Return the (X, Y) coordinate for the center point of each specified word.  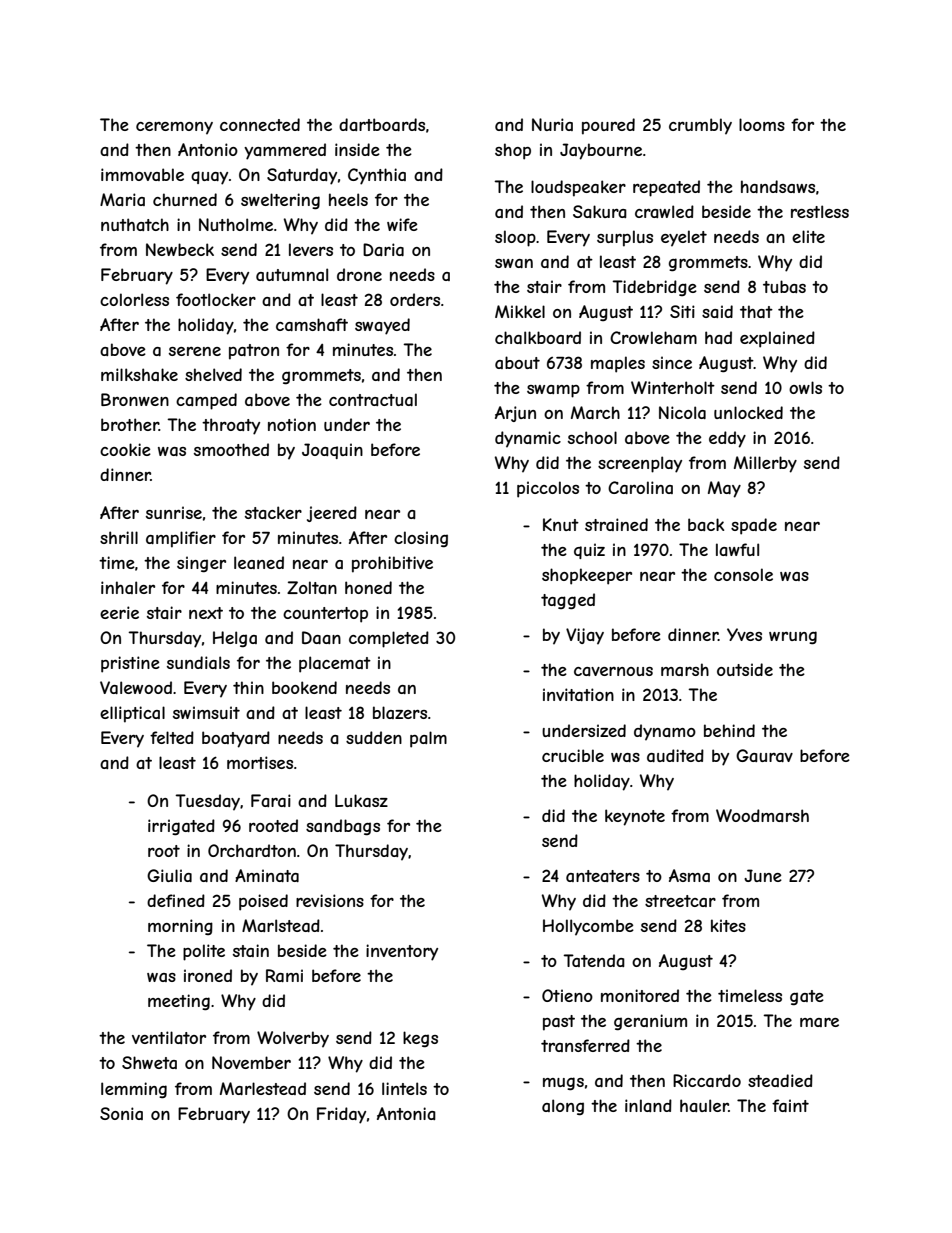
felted (172, 737)
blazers (400, 712)
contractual (373, 399)
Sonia (121, 1113)
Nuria (552, 124)
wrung (793, 638)
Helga (235, 639)
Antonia (406, 1113)
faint (790, 1105)
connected (260, 124)
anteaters (603, 876)
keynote (635, 817)
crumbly (700, 126)
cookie (125, 449)
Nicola (682, 412)
